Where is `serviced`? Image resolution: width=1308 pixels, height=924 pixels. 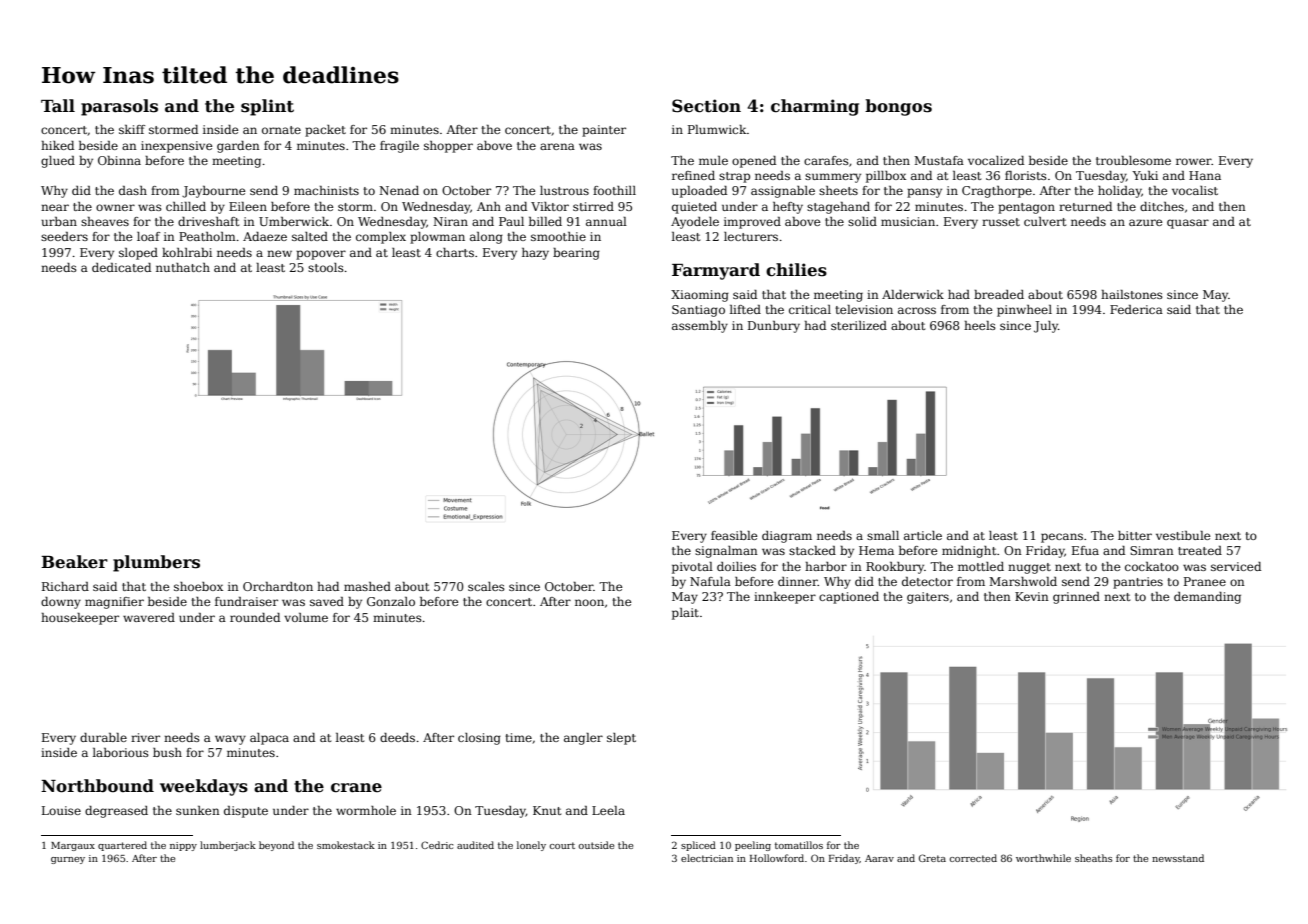
serviced is located at coordinates (1236, 566).
